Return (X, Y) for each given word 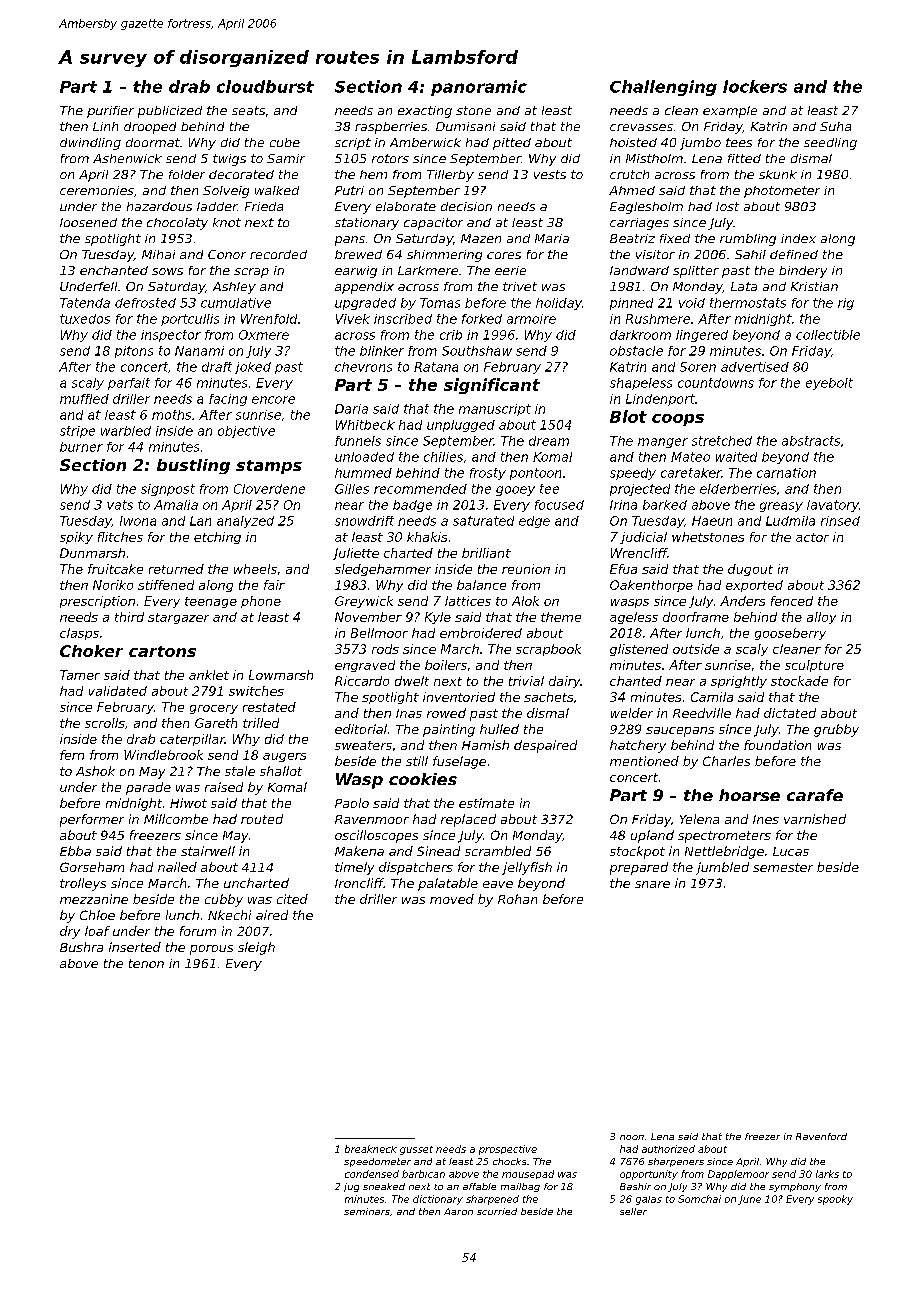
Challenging (663, 88)
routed (262, 819)
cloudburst (265, 86)
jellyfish (527, 868)
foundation (777, 745)
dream (549, 441)
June (749, 1200)
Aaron (458, 1211)
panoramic (479, 88)
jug (351, 1187)
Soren (698, 367)
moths (171, 415)
